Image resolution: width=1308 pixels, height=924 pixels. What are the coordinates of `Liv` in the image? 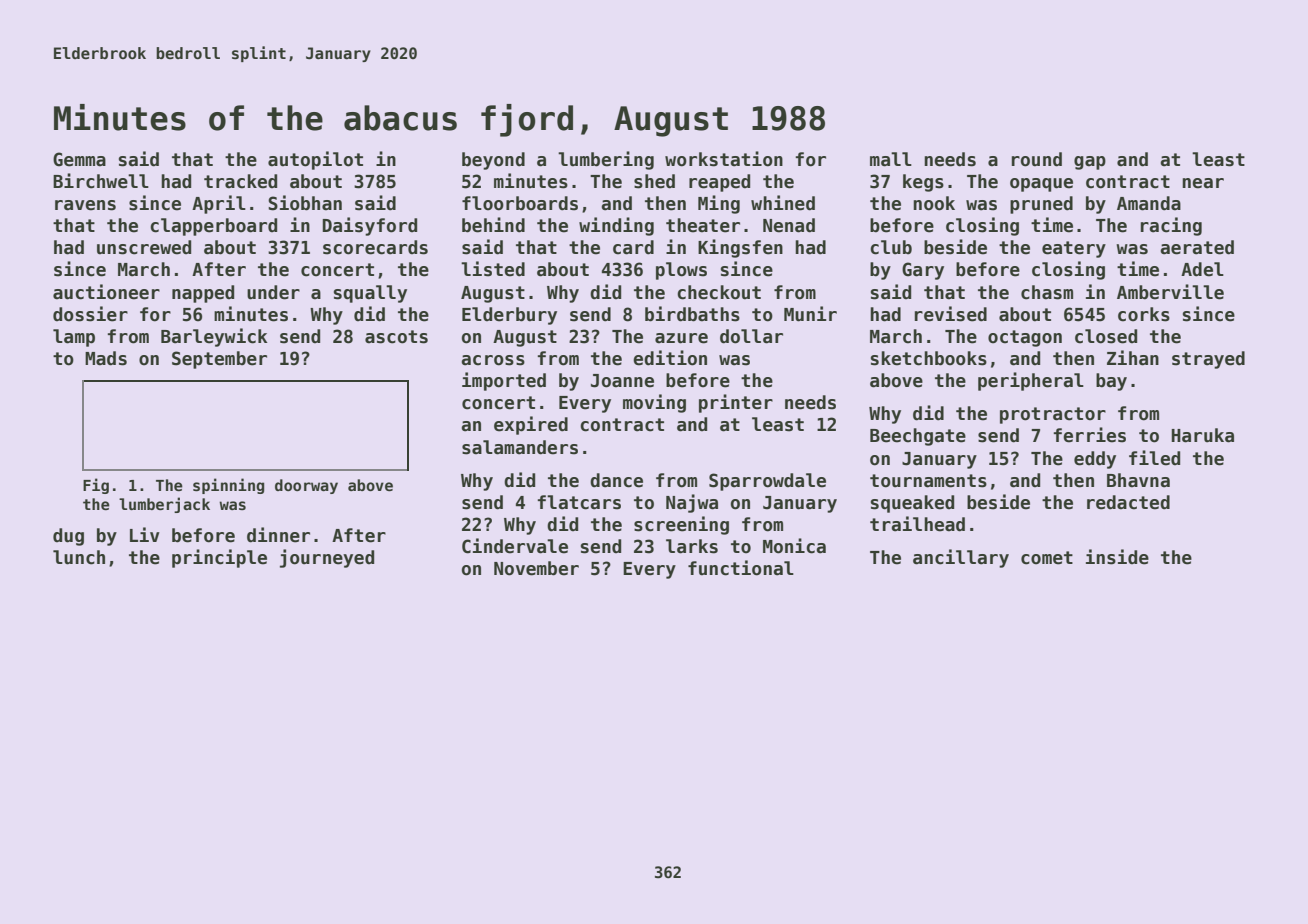 It's located at (145, 534).
